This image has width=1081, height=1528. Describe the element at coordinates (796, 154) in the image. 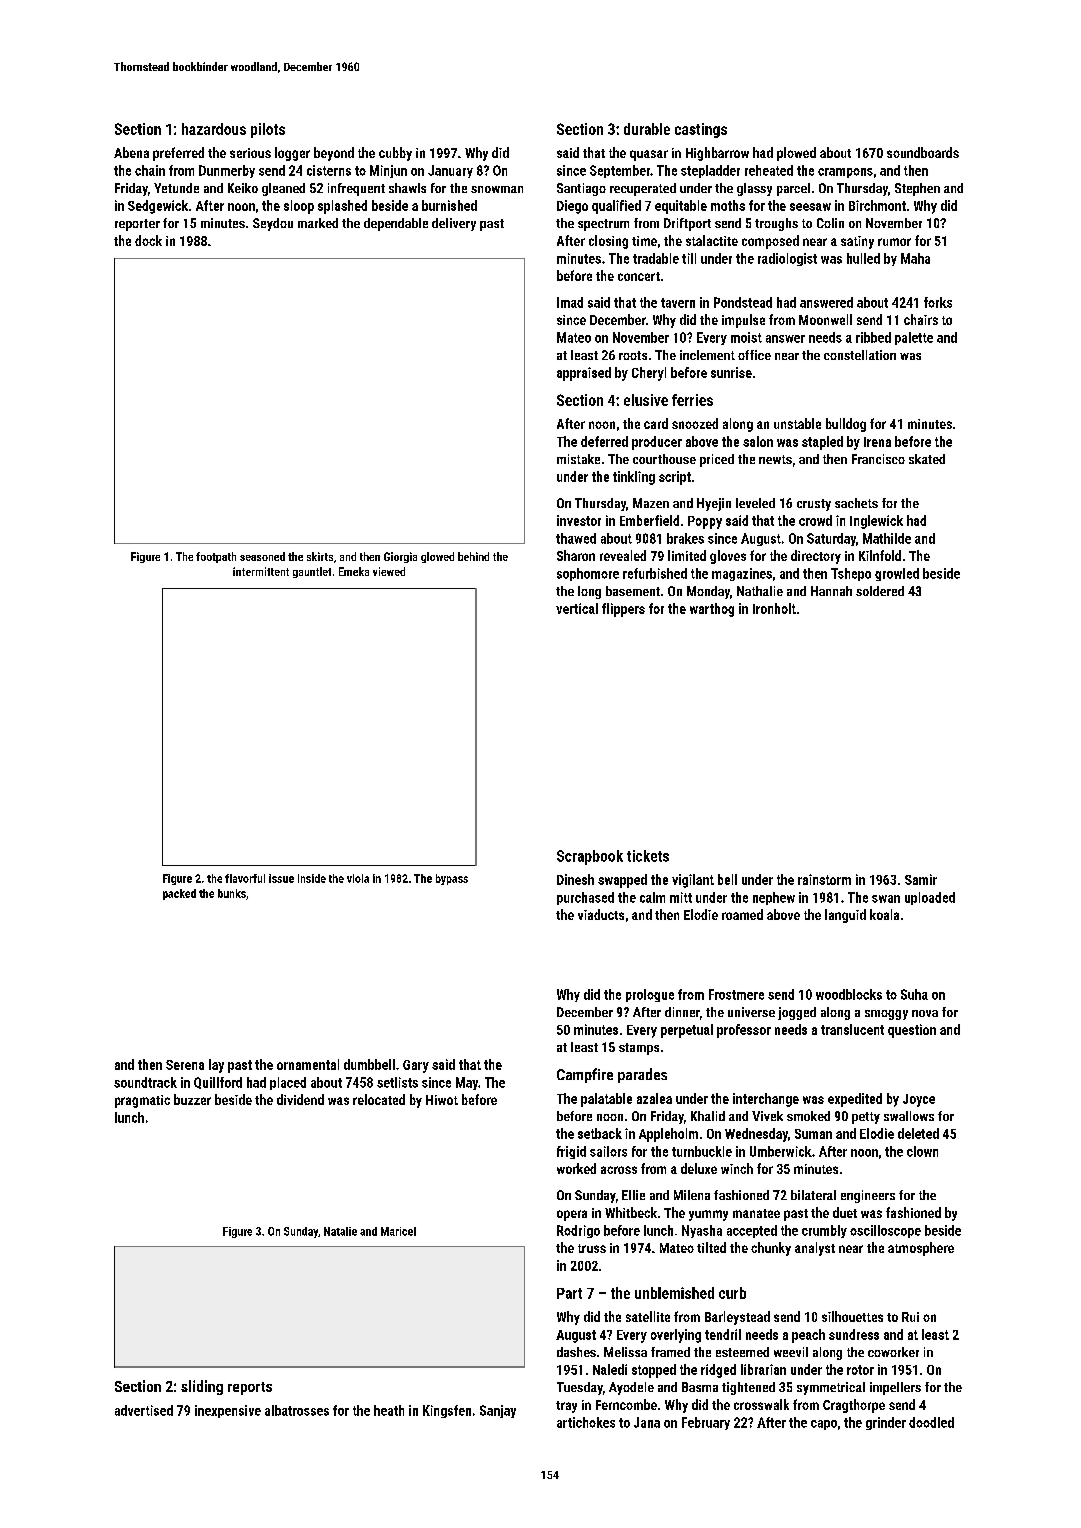

I see `plowed` at that location.
